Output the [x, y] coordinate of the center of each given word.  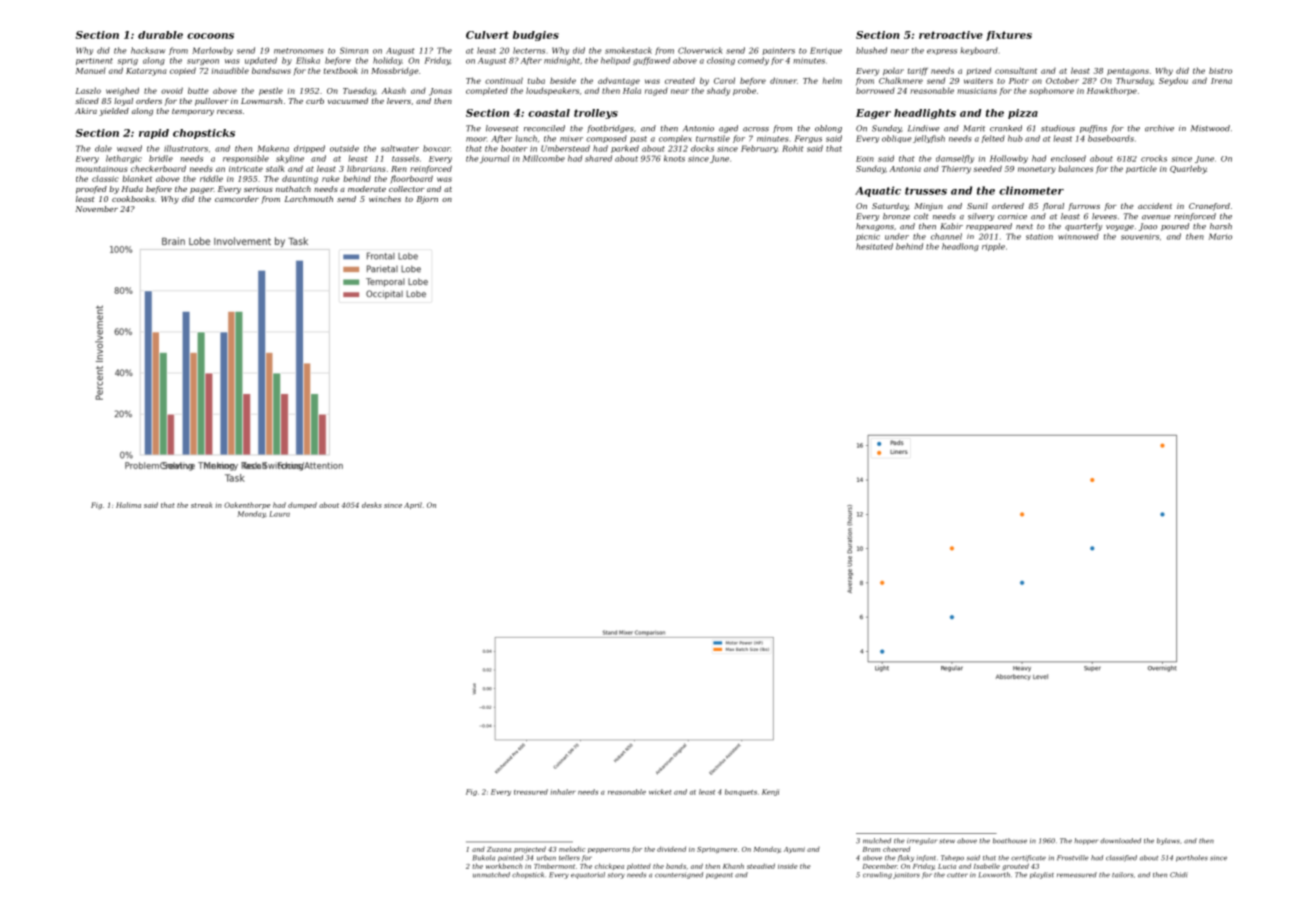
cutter [957, 875]
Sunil [977, 206]
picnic [868, 237]
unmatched [491, 875]
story [616, 876]
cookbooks [133, 199]
